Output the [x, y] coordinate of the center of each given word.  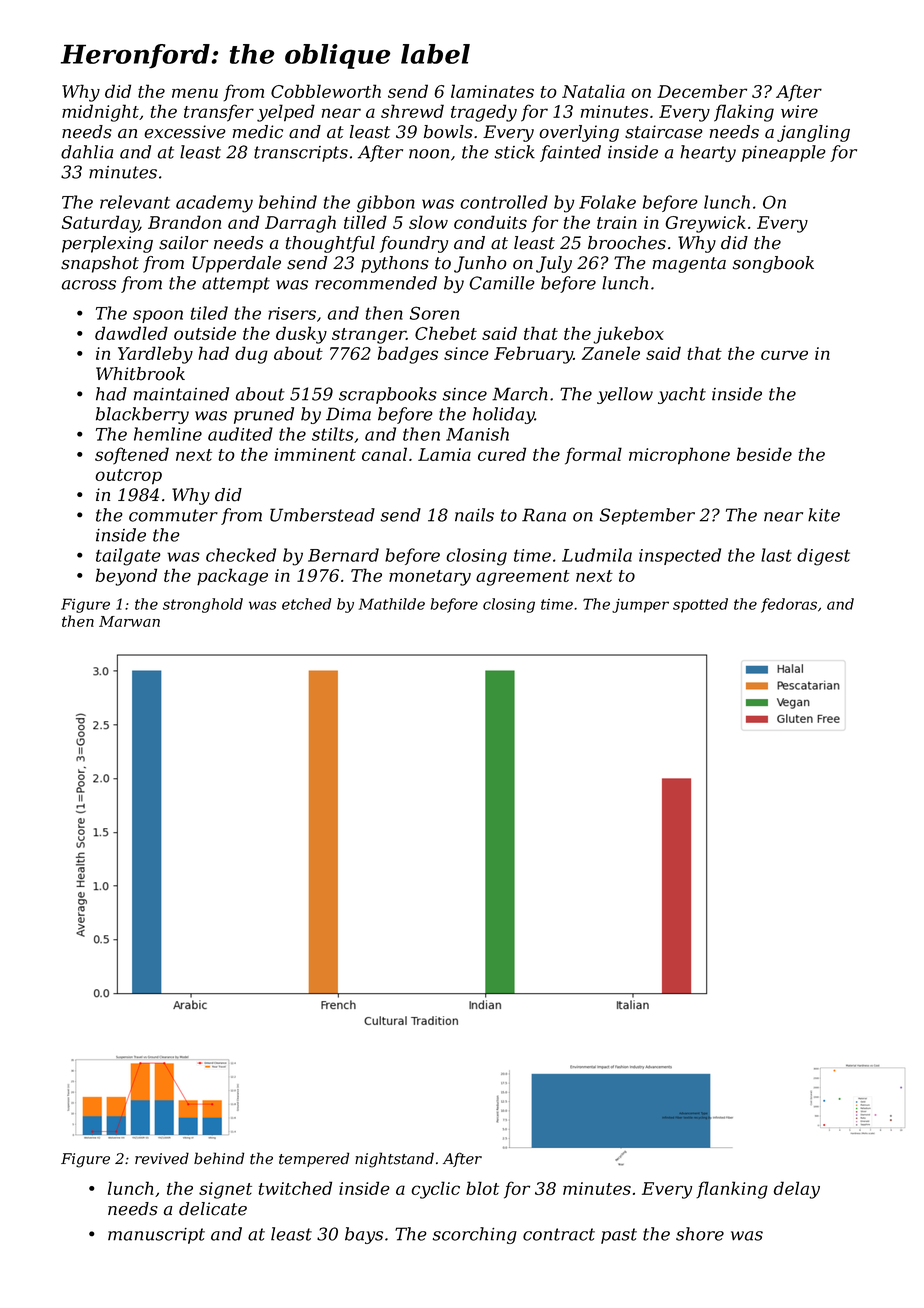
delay [797, 1190]
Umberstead [322, 515]
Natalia [593, 91]
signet [225, 1190]
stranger [369, 336]
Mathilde [392, 604]
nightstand [394, 1160]
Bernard [343, 555]
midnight [100, 113]
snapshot [100, 264]
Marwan [129, 621]
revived [162, 1158]
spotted [700, 605]
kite [824, 515]
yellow [625, 395]
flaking [744, 113]
